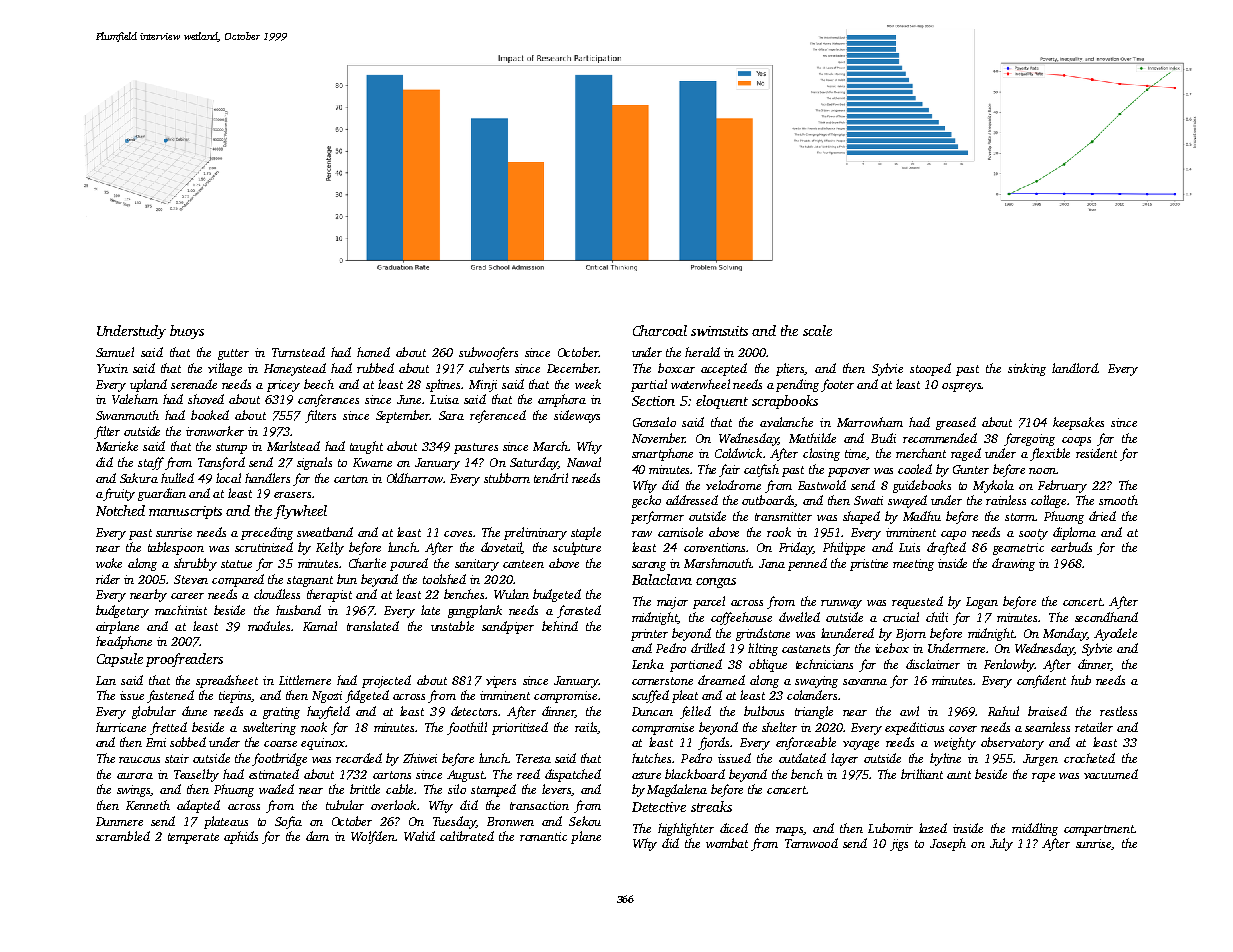 The width and height of the image is (1233, 952). What do you see at coordinates (184, 660) in the image?
I see `proofreaders` at bounding box center [184, 660].
